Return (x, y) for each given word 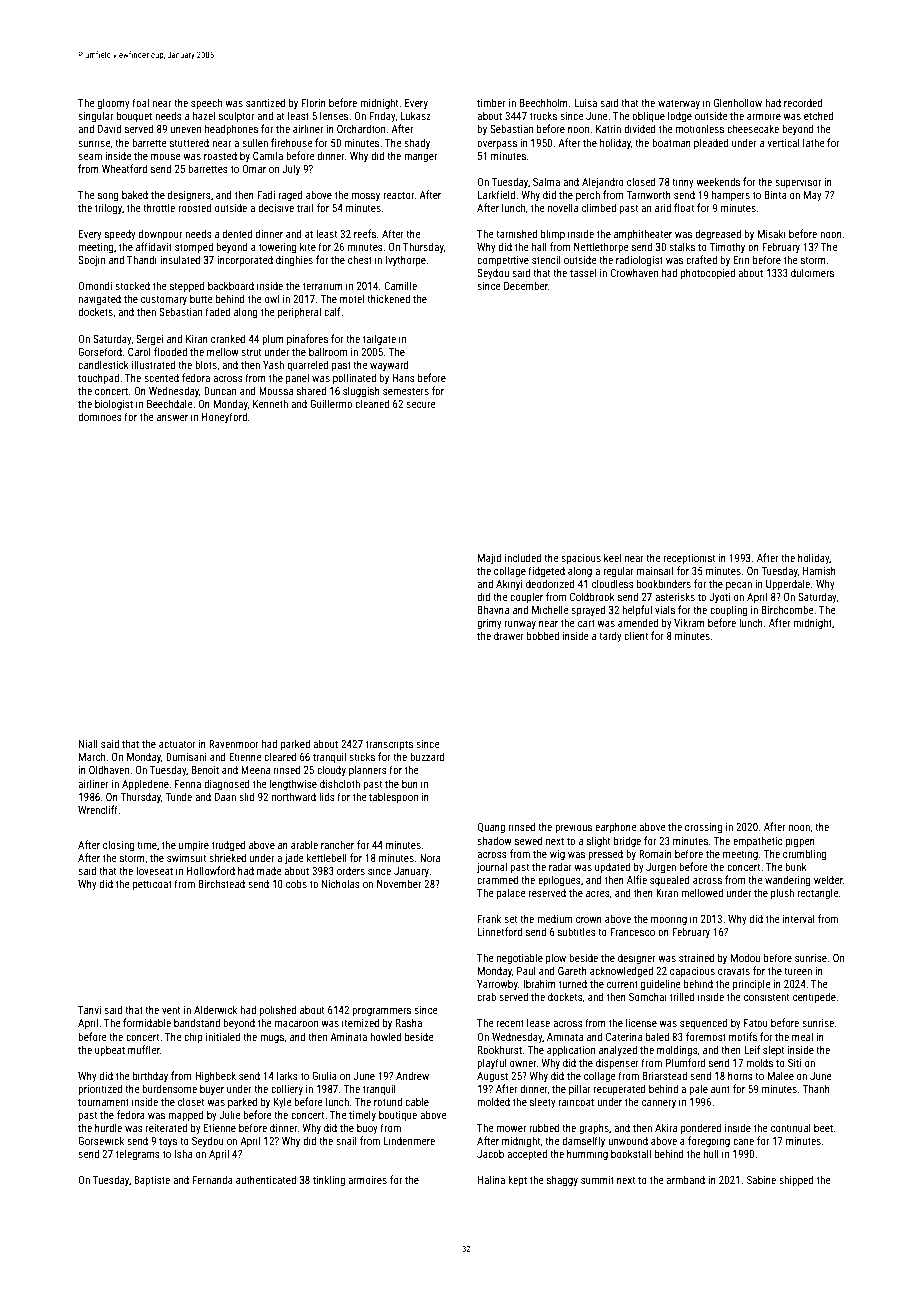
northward (294, 796)
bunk (796, 866)
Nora (430, 858)
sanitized (265, 102)
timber (491, 102)
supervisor (798, 183)
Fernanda (213, 1179)
